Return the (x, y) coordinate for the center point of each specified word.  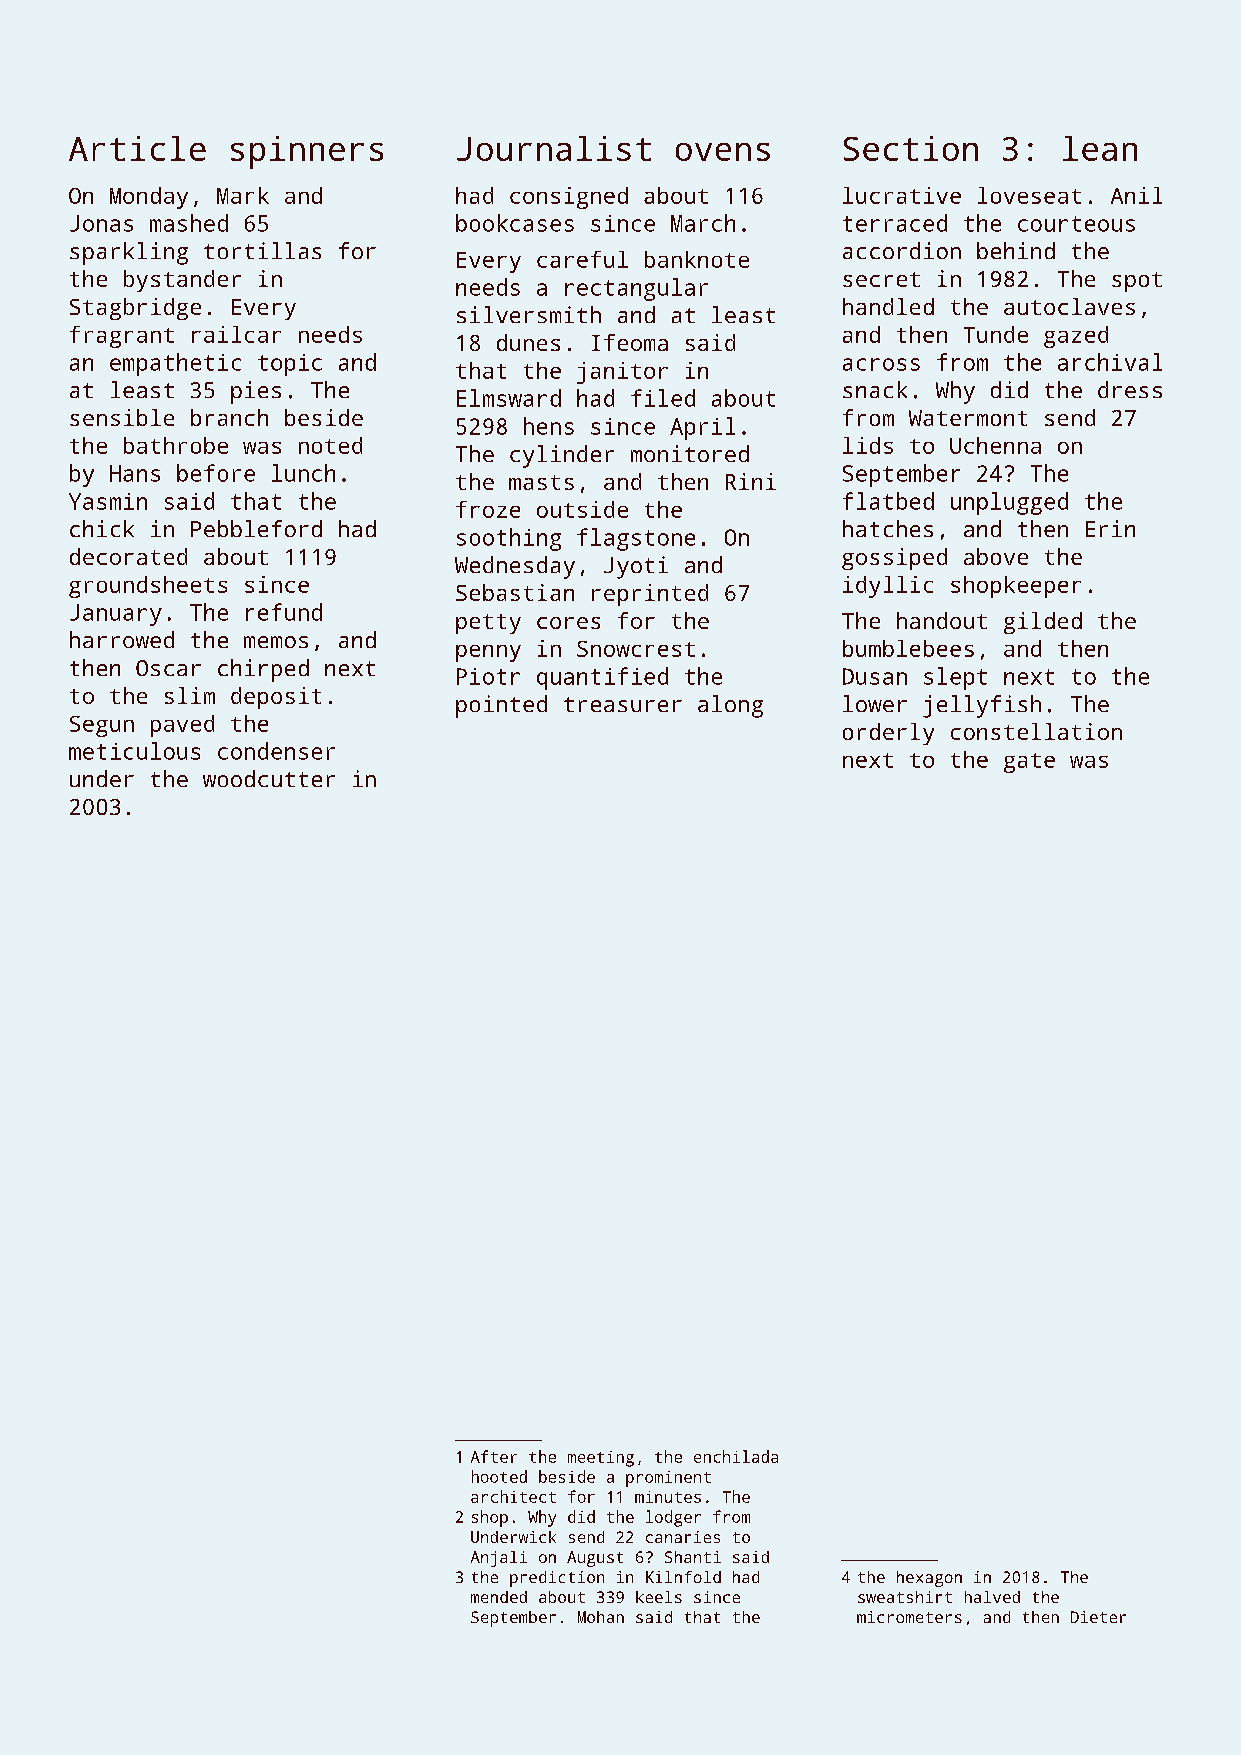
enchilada (736, 1456)
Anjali (499, 1559)
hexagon (929, 1579)
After (494, 1456)
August (595, 1559)
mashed (189, 223)
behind (1016, 250)
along (730, 706)
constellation (1036, 731)
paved (182, 726)
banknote (697, 259)
